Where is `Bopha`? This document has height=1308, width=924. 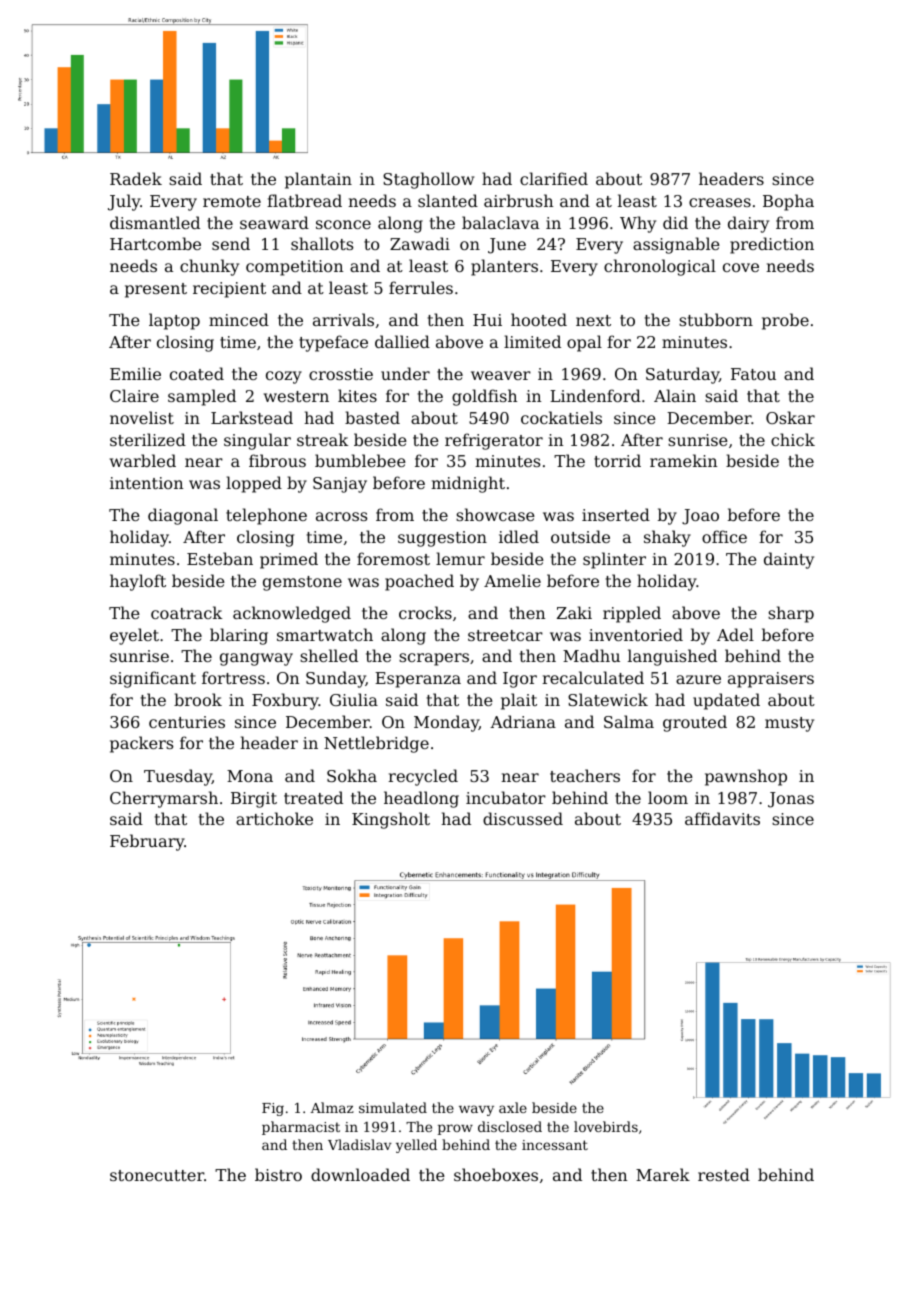 Bopha is located at coordinates (788, 202).
